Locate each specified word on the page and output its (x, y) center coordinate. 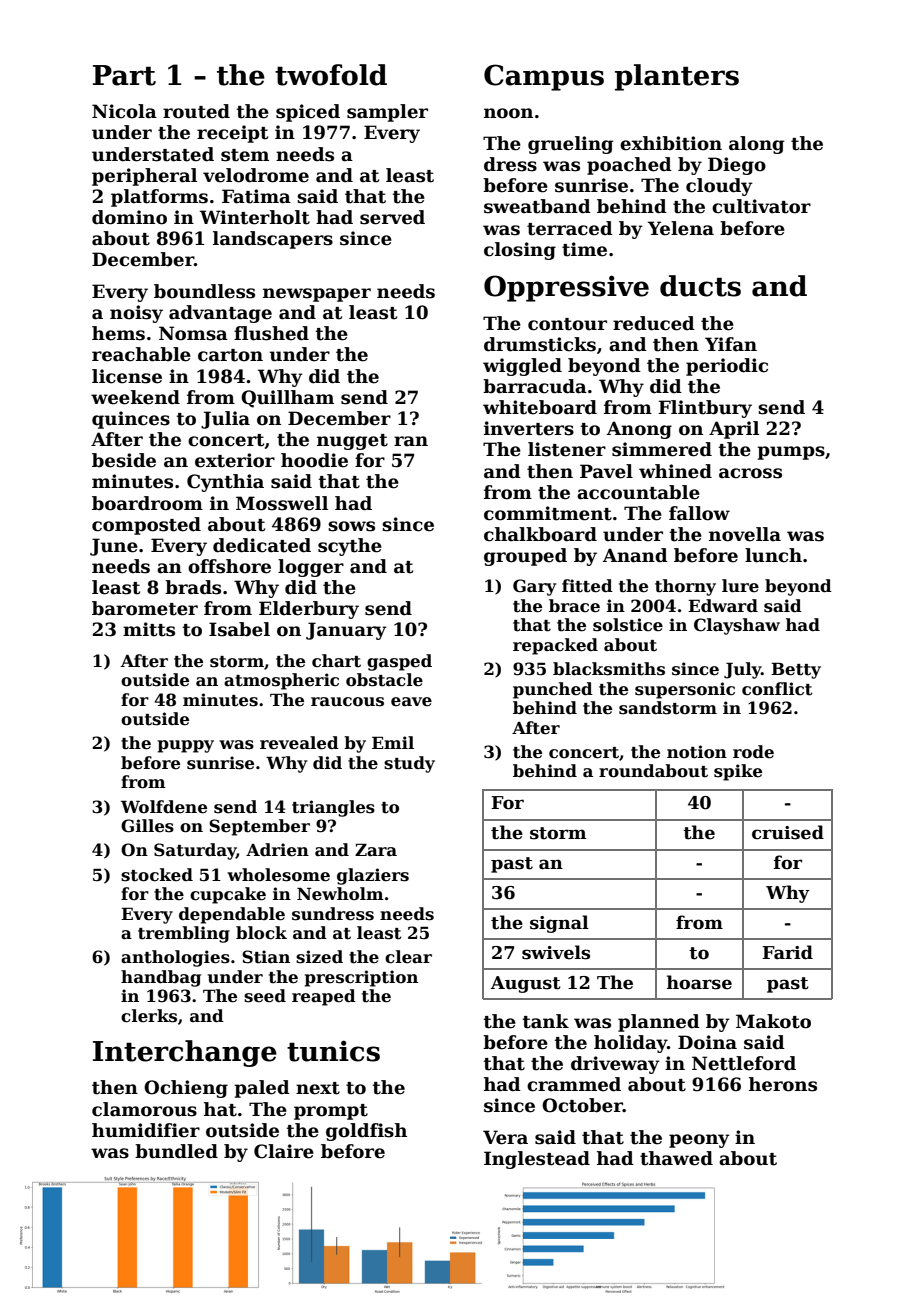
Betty (796, 670)
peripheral (144, 177)
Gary (535, 587)
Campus (544, 77)
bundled (176, 1151)
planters (677, 77)
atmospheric (281, 681)
